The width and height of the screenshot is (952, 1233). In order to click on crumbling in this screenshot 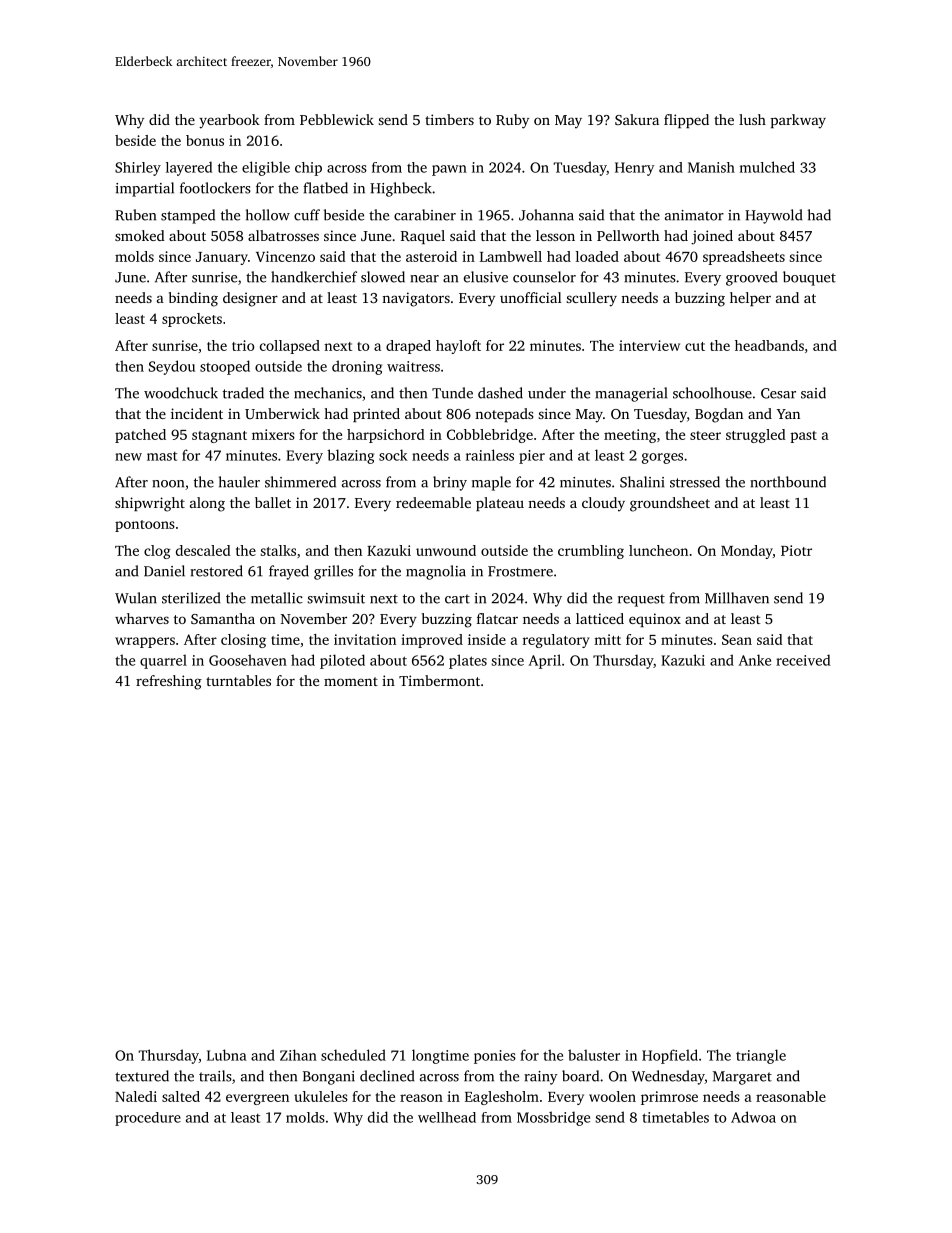, I will do `click(591, 552)`.
